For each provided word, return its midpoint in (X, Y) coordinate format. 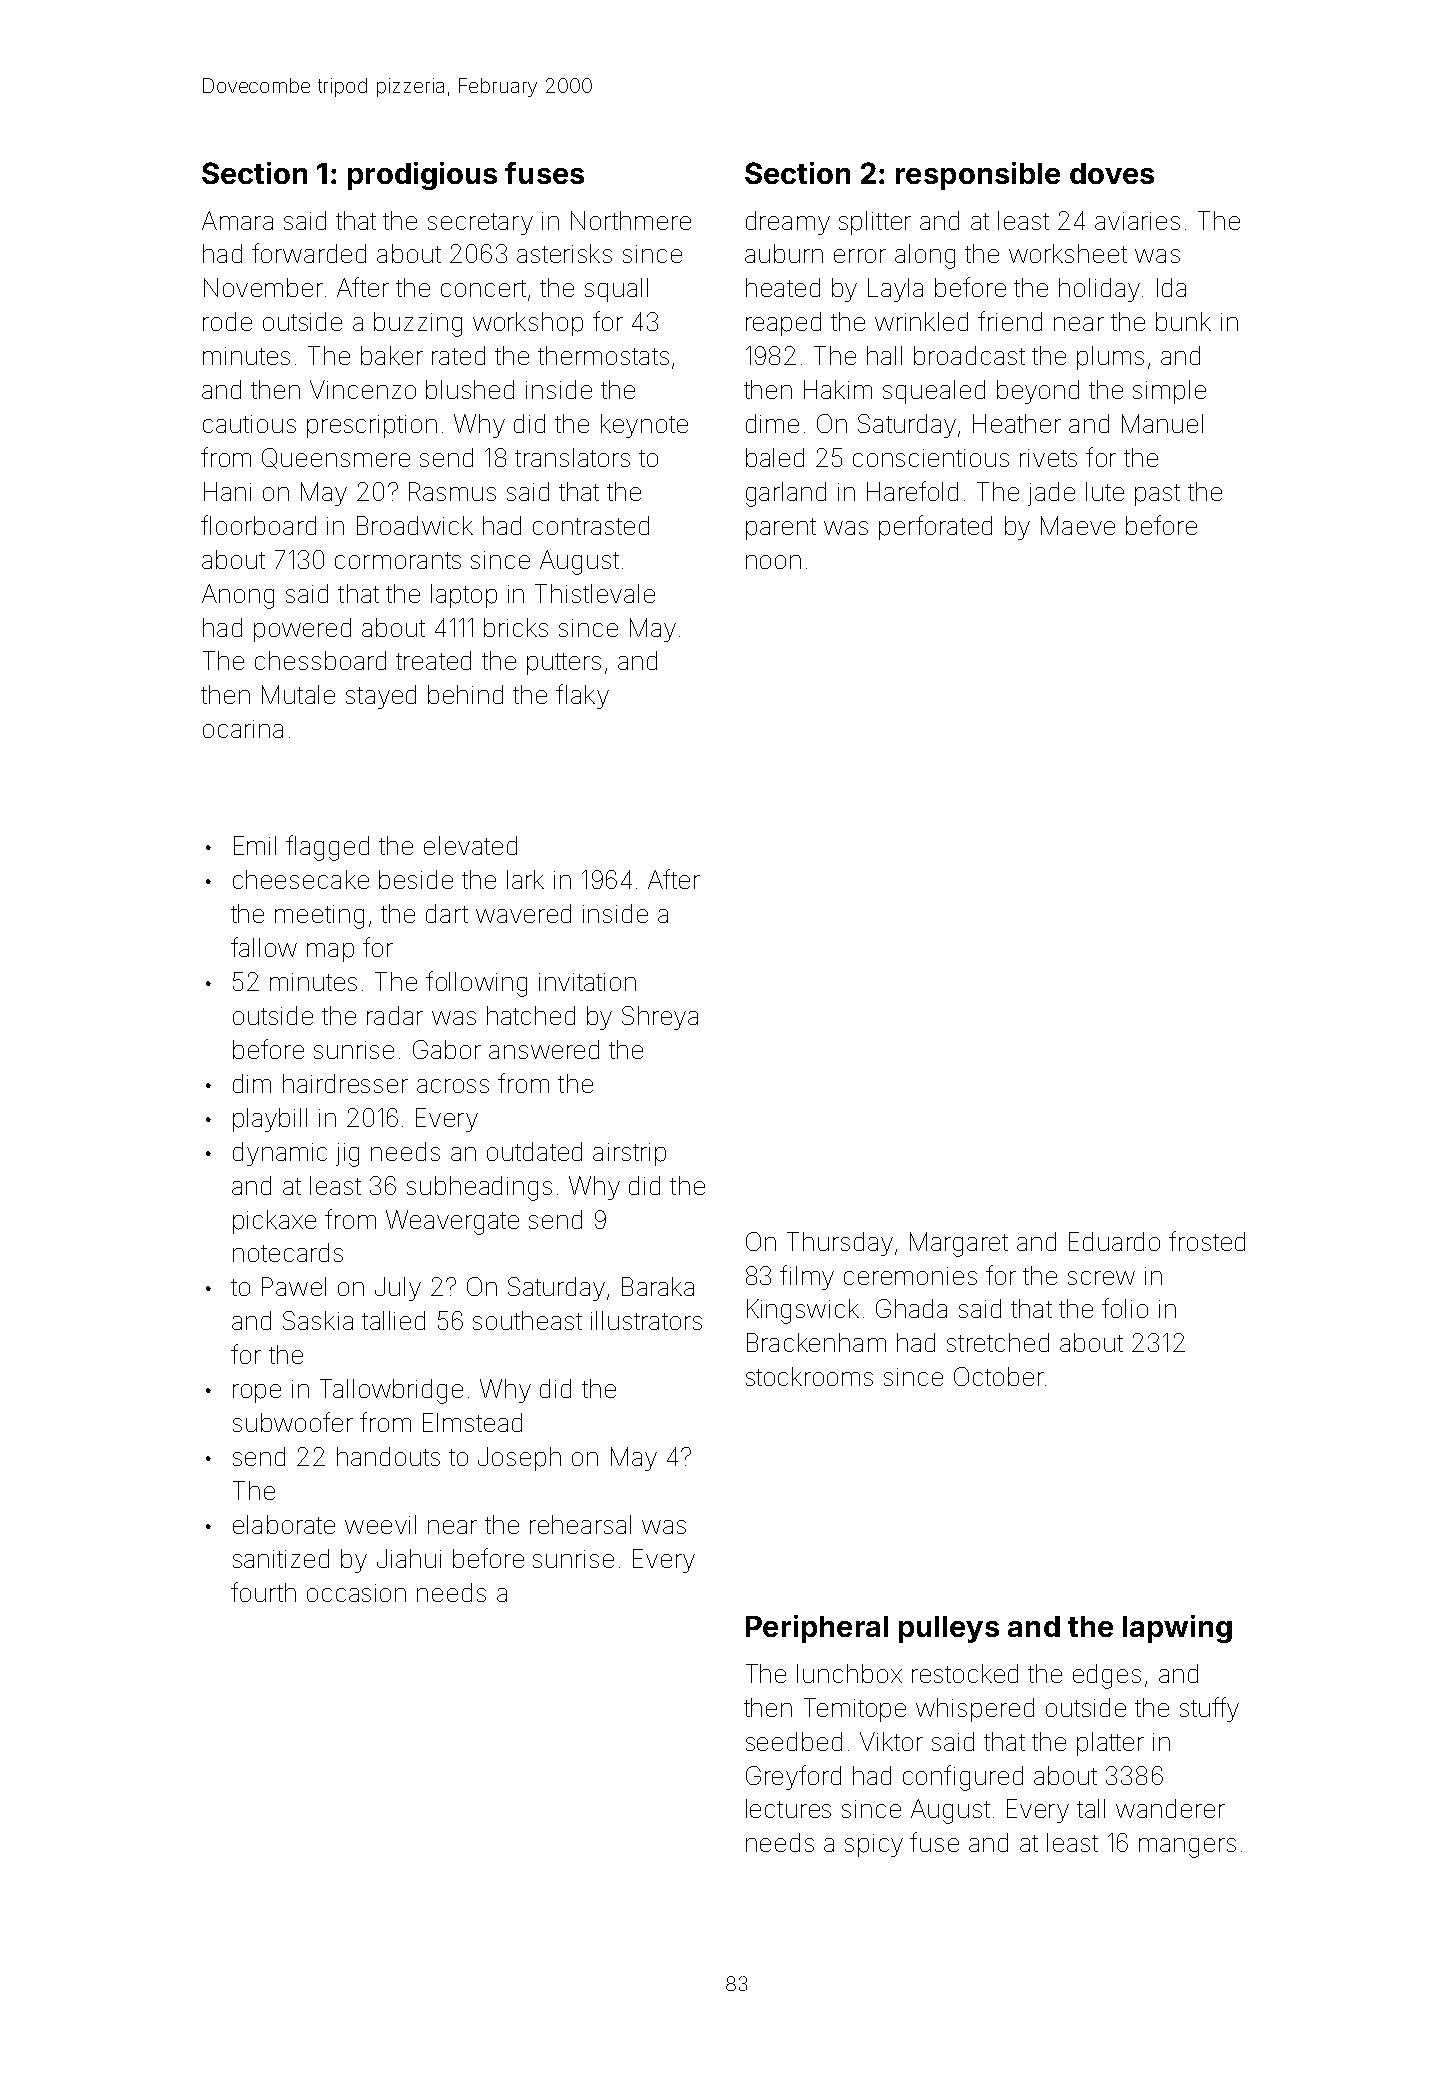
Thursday (840, 1244)
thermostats (603, 355)
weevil (380, 1524)
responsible (978, 176)
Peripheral (817, 1629)
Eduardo (1114, 1241)
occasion (356, 1593)
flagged (327, 848)
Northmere (631, 220)
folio (1125, 1308)
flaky (582, 696)
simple (1169, 392)
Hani (227, 491)
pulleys (949, 1629)
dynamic (280, 1154)
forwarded (309, 253)
